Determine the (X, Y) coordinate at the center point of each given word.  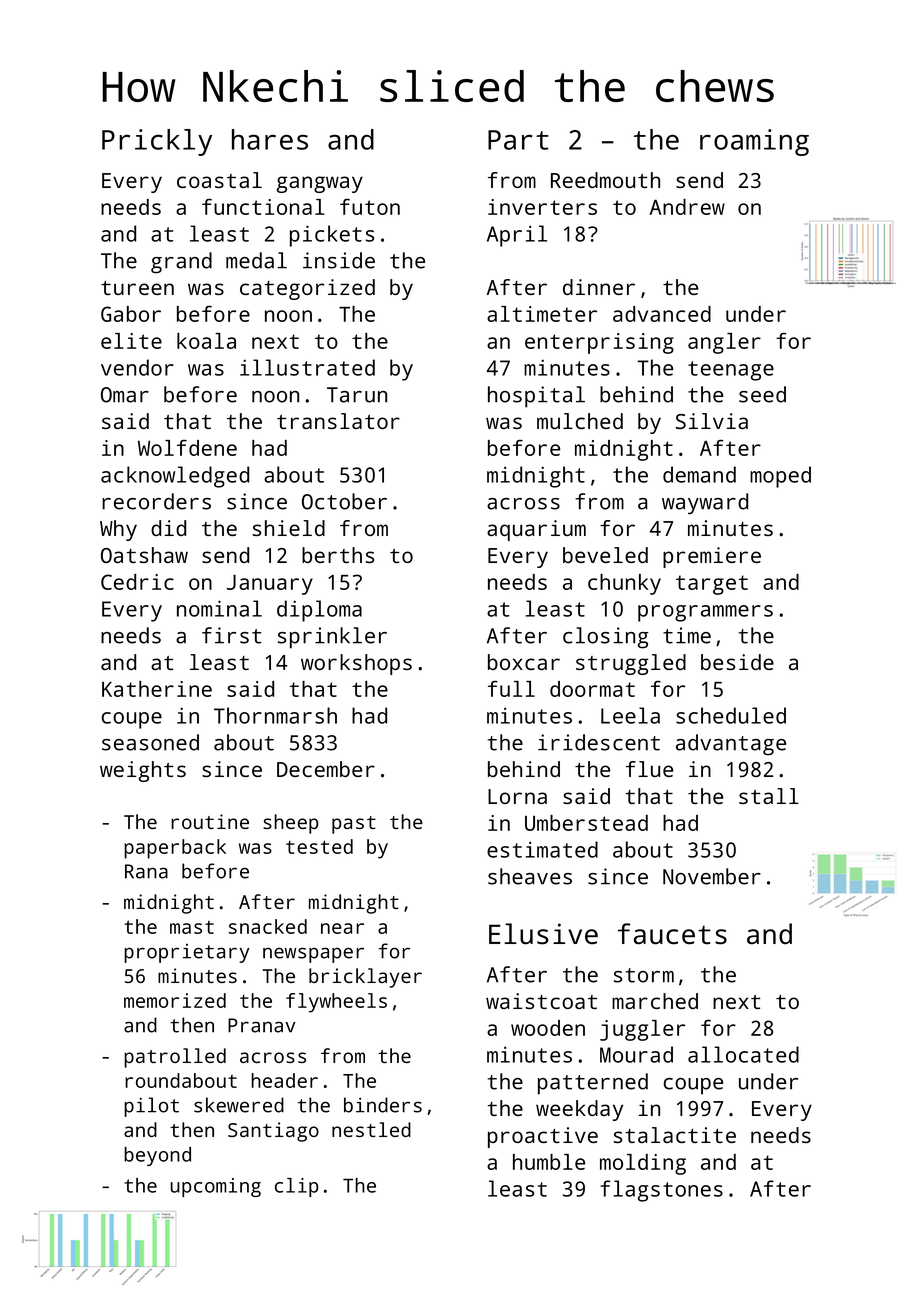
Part (518, 140)
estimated (542, 849)
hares (270, 139)
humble (549, 1162)
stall (769, 796)
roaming (754, 142)
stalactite (675, 1135)
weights (143, 771)
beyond (157, 1156)
